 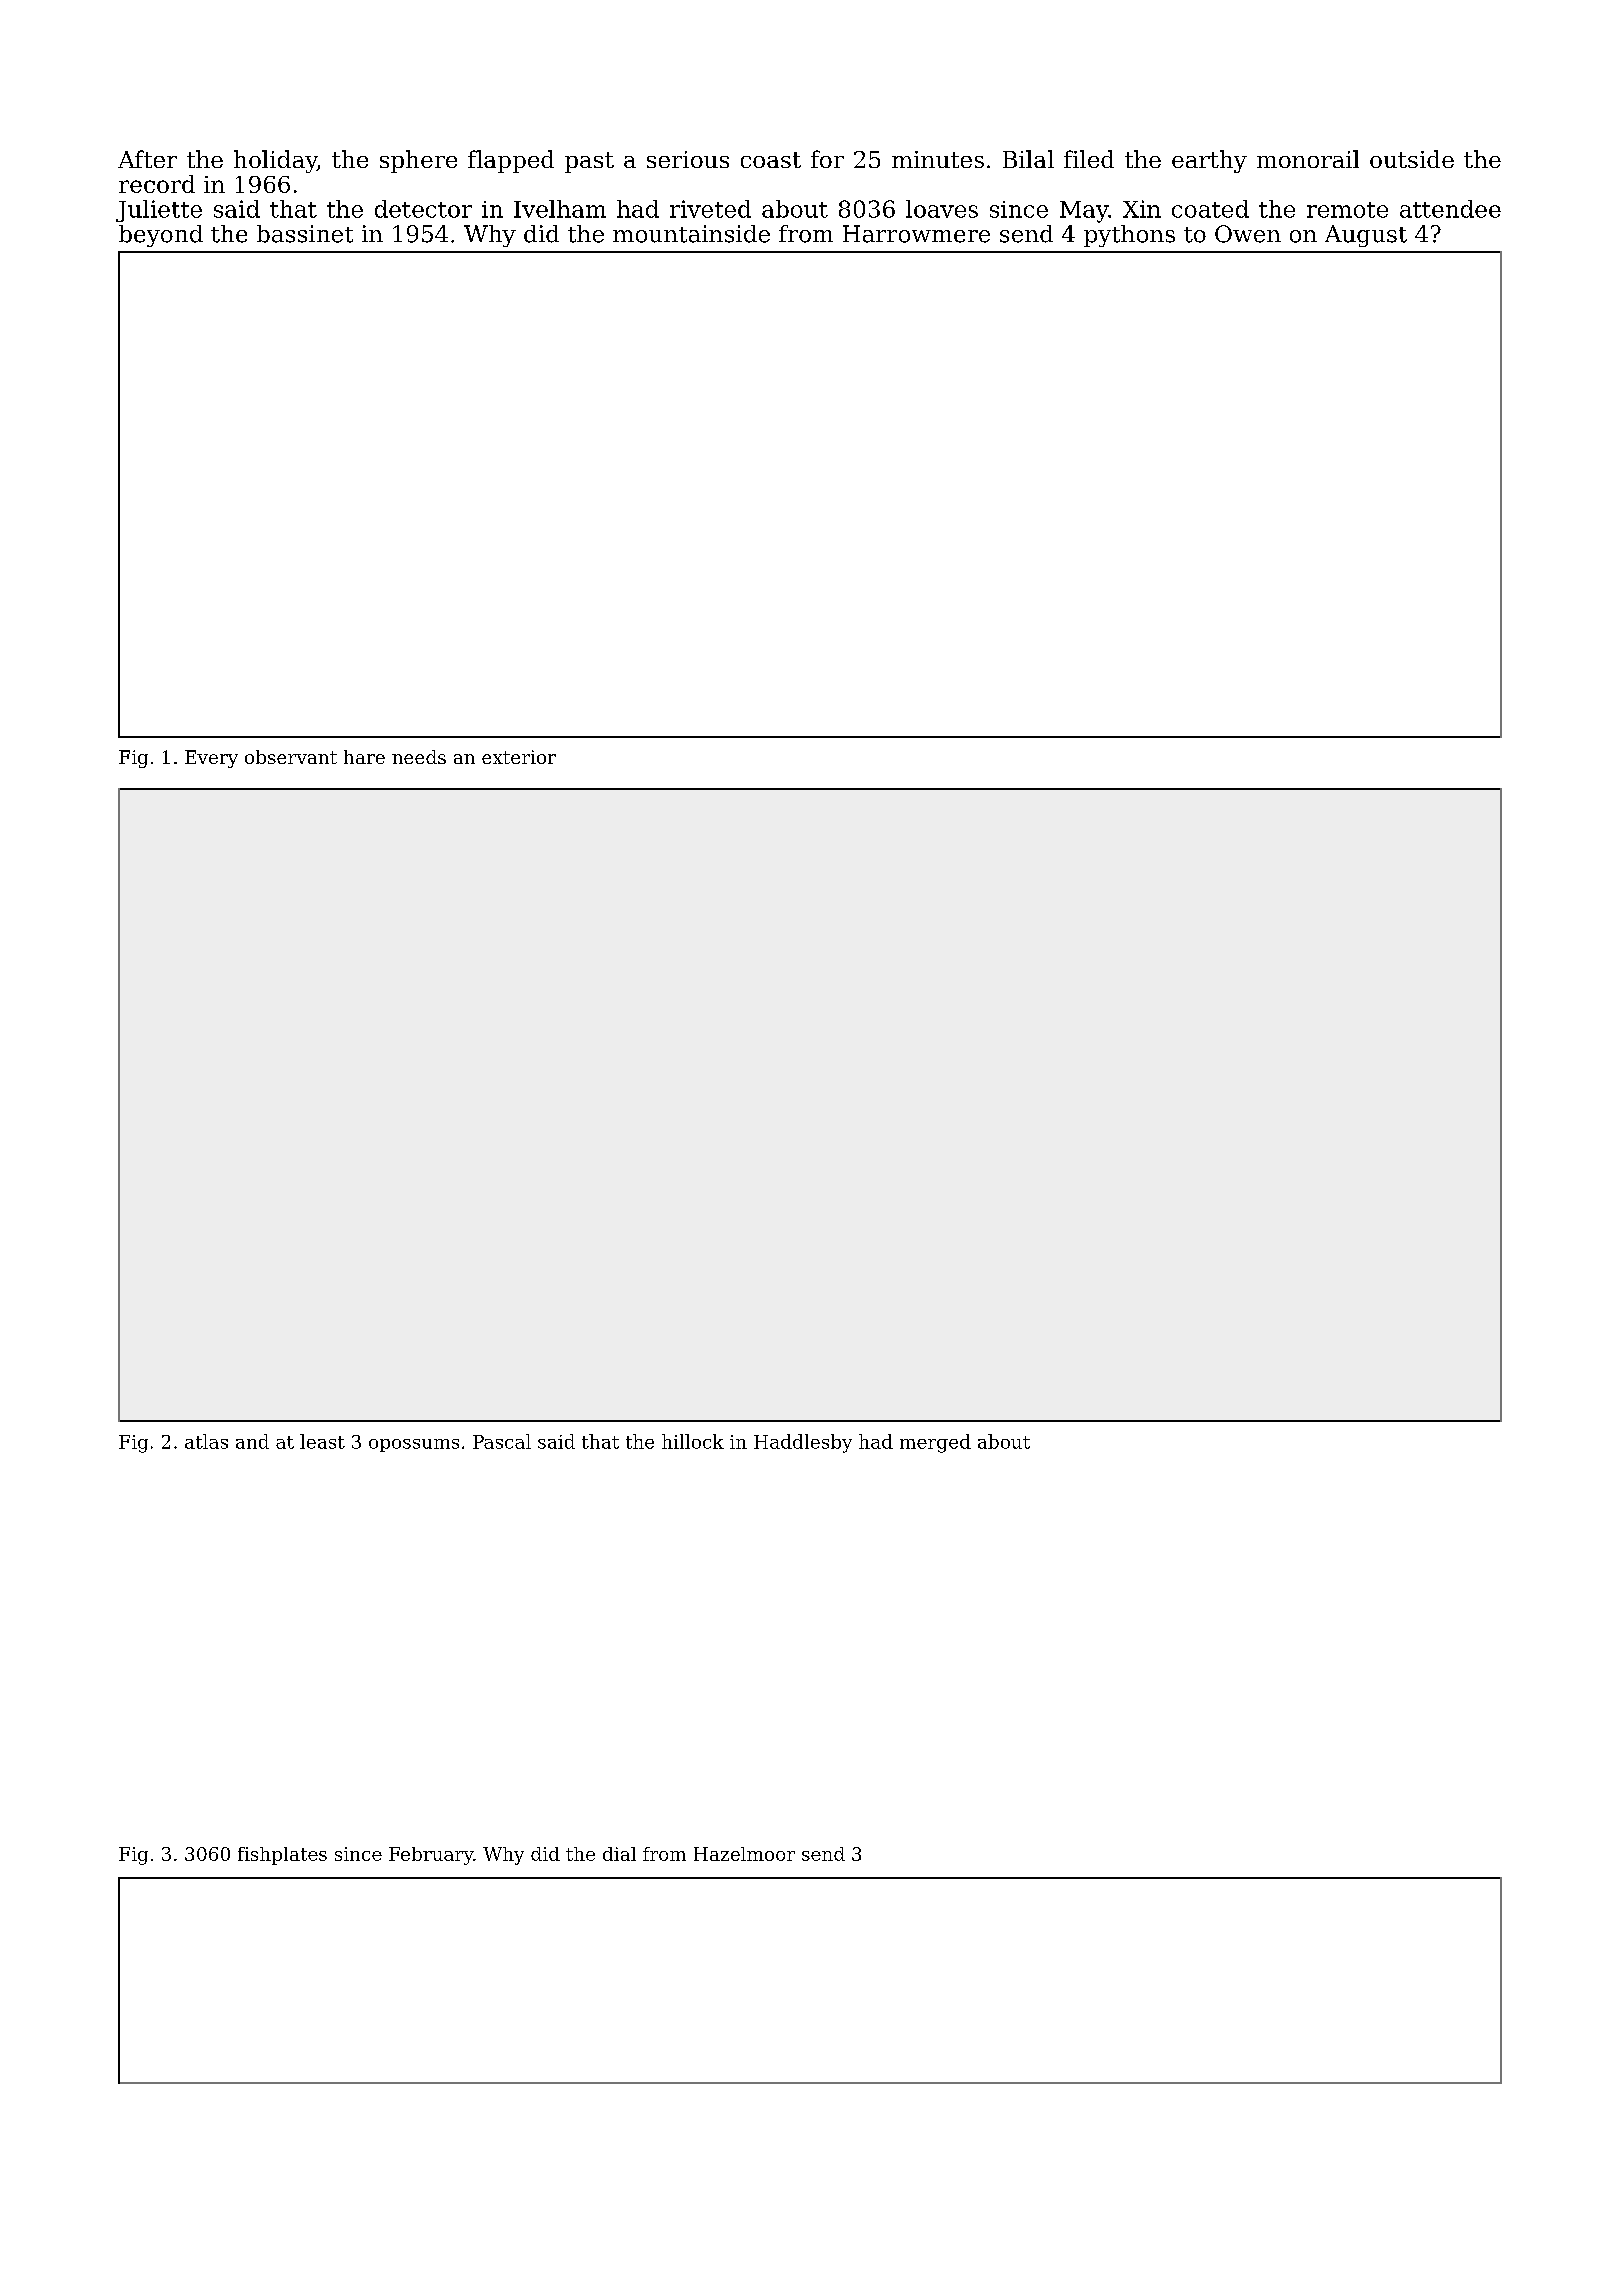 What do you see at coordinates (619, 1854) in the screenshot?
I see `dial` at bounding box center [619, 1854].
